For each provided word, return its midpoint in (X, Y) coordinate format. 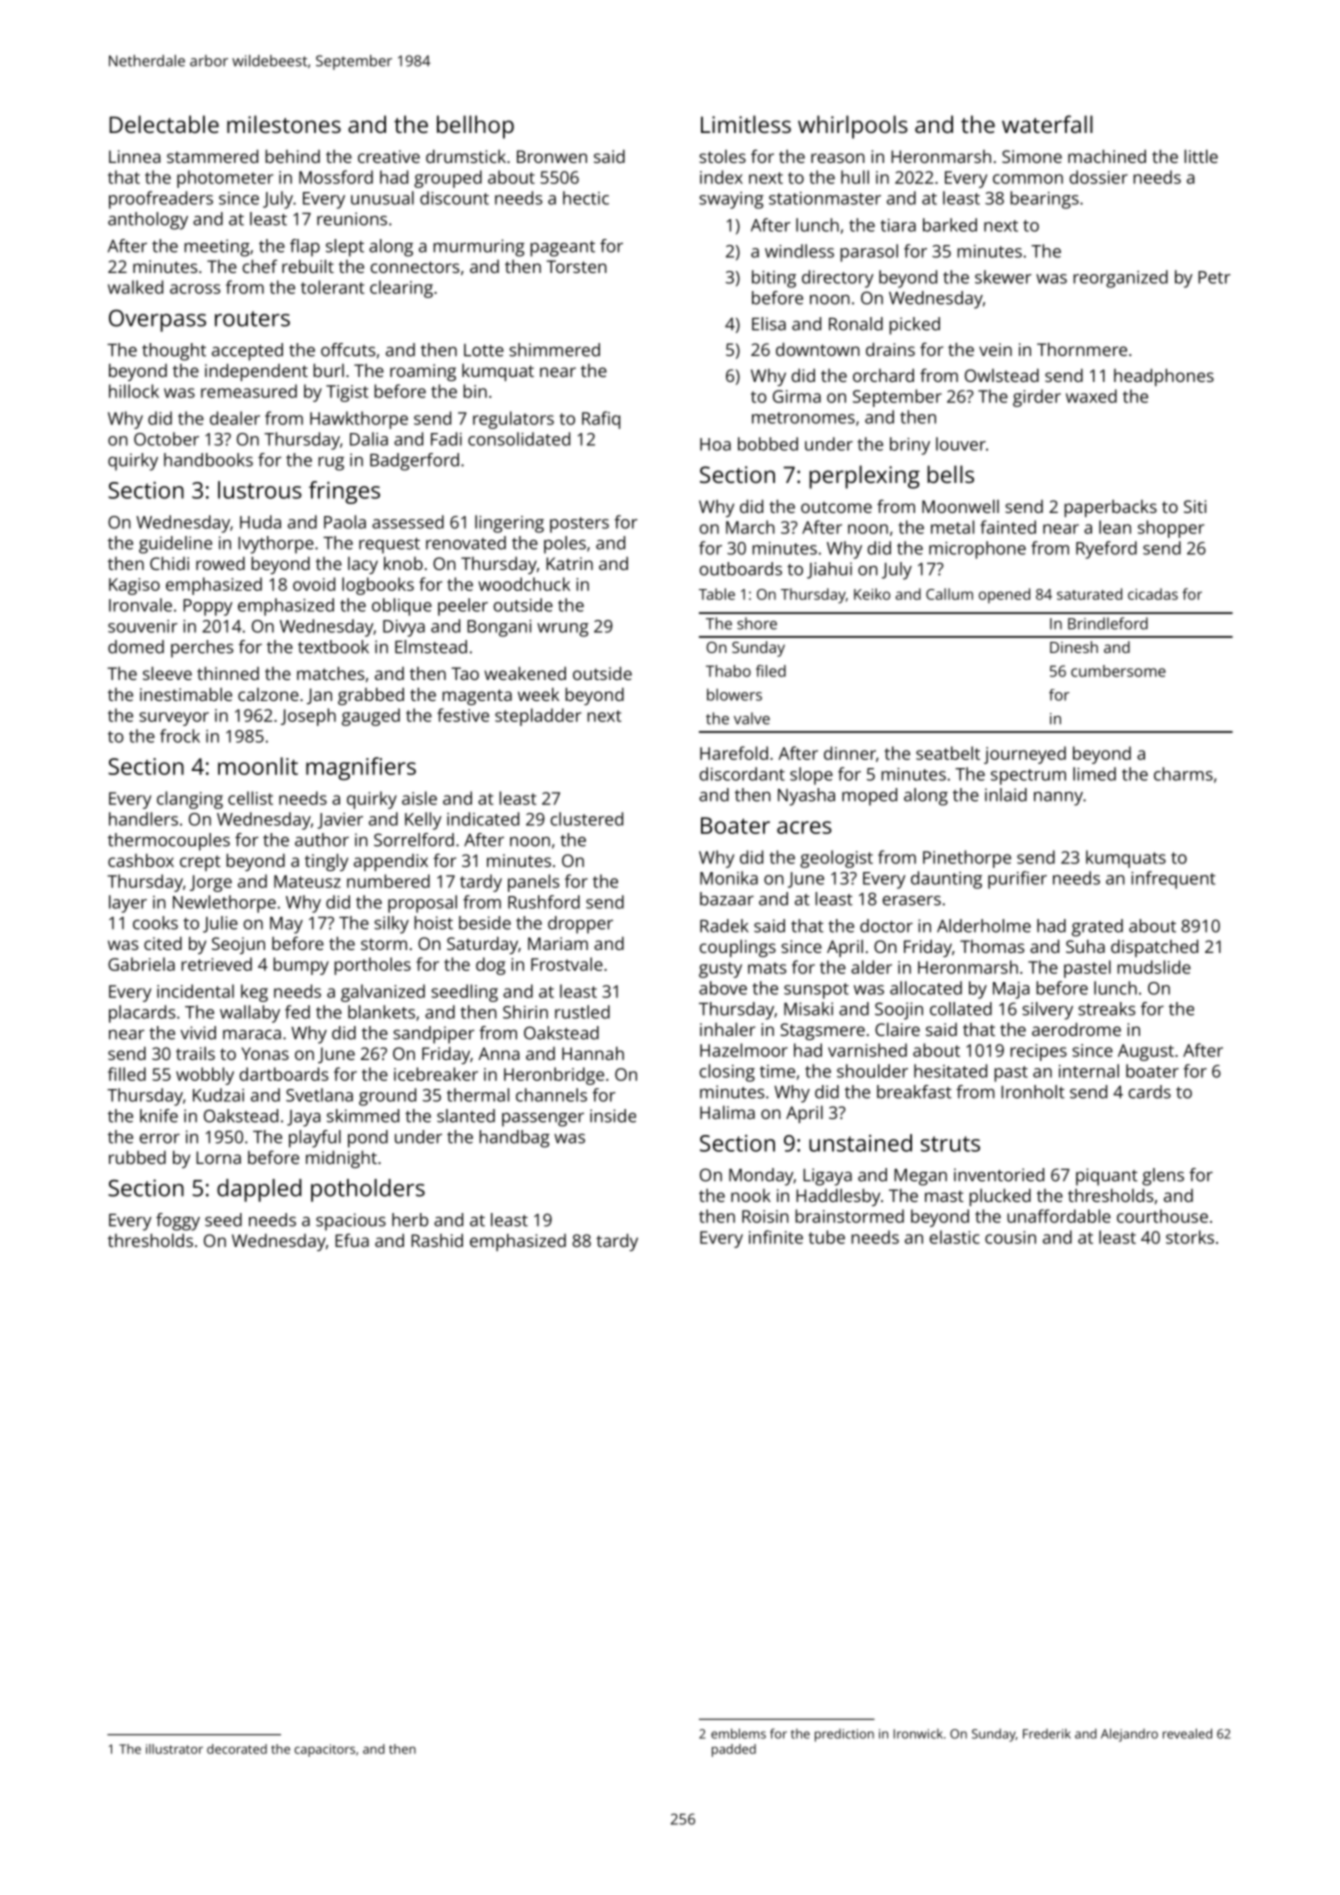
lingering (509, 524)
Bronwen (552, 156)
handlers (143, 819)
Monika (729, 878)
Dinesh (1074, 647)
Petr (1214, 277)
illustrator (174, 1749)
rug (331, 464)
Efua (352, 1240)
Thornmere (1082, 349)
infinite (776, 1237)
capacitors (324, 1750)
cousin (1010, 1237)
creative (389, 156)
